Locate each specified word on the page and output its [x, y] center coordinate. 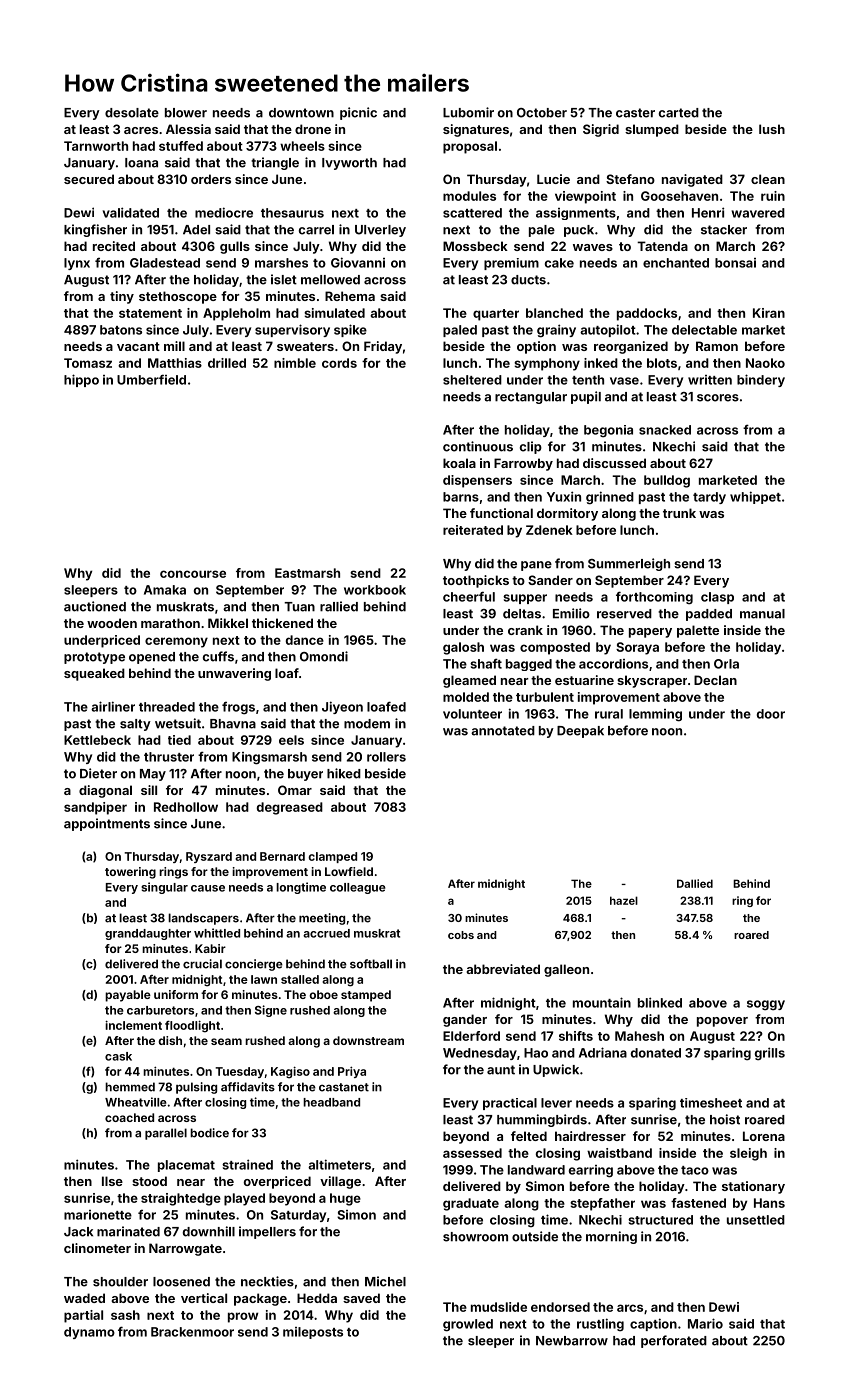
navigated [692, 180]
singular [164, 888]
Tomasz [88, 363]
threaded [167, 707]
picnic [358, 113]
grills [770, 1054]
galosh [463, 648]
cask [118, 1056]
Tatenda [662, 246]
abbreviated [503, 969]
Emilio [571, 613]
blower [186, 113]
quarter [496, 315]
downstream [368, 1040]
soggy [766, 1005]
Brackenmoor [192, 1332]
